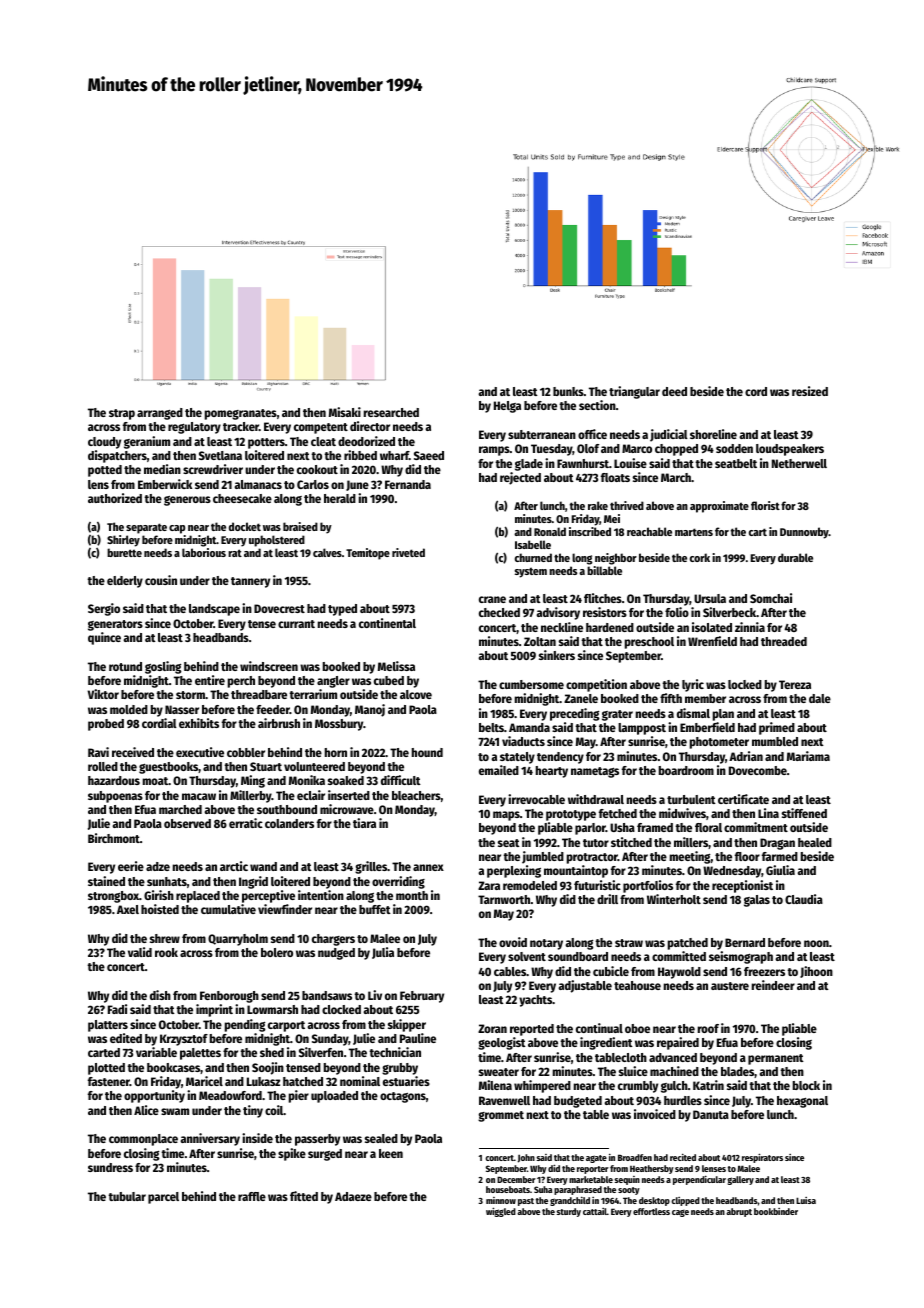  I want to click on median, so click(162, 469).
